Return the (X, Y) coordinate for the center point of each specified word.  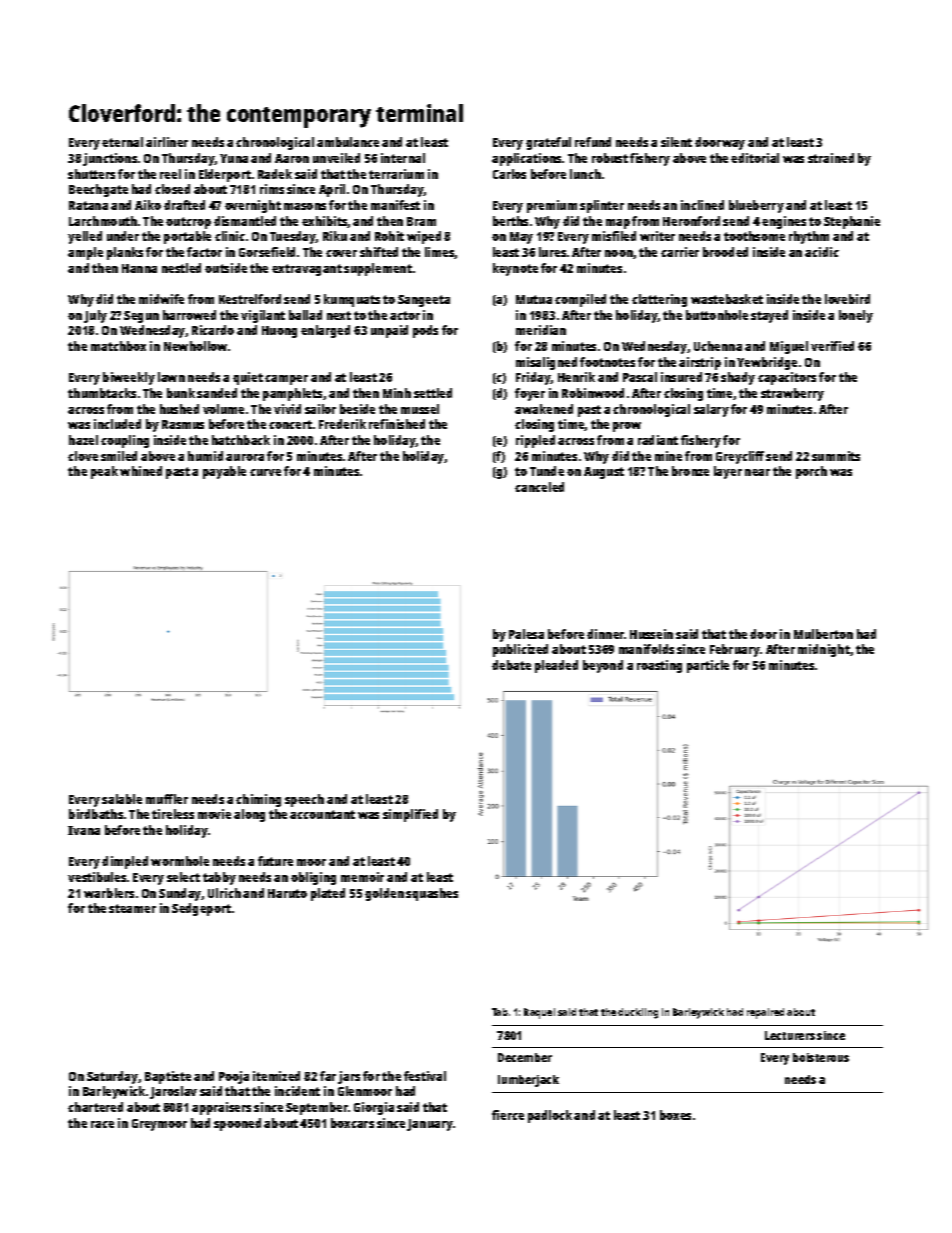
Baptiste (168, 1077)
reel (170, 174)
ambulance (348, 142)
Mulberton (823, 634)
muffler (167, 799)
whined (141, 471)
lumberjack (528, 1081)
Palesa (526, 634)
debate (511, 665)
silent (676, 142)
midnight (824, 650)
